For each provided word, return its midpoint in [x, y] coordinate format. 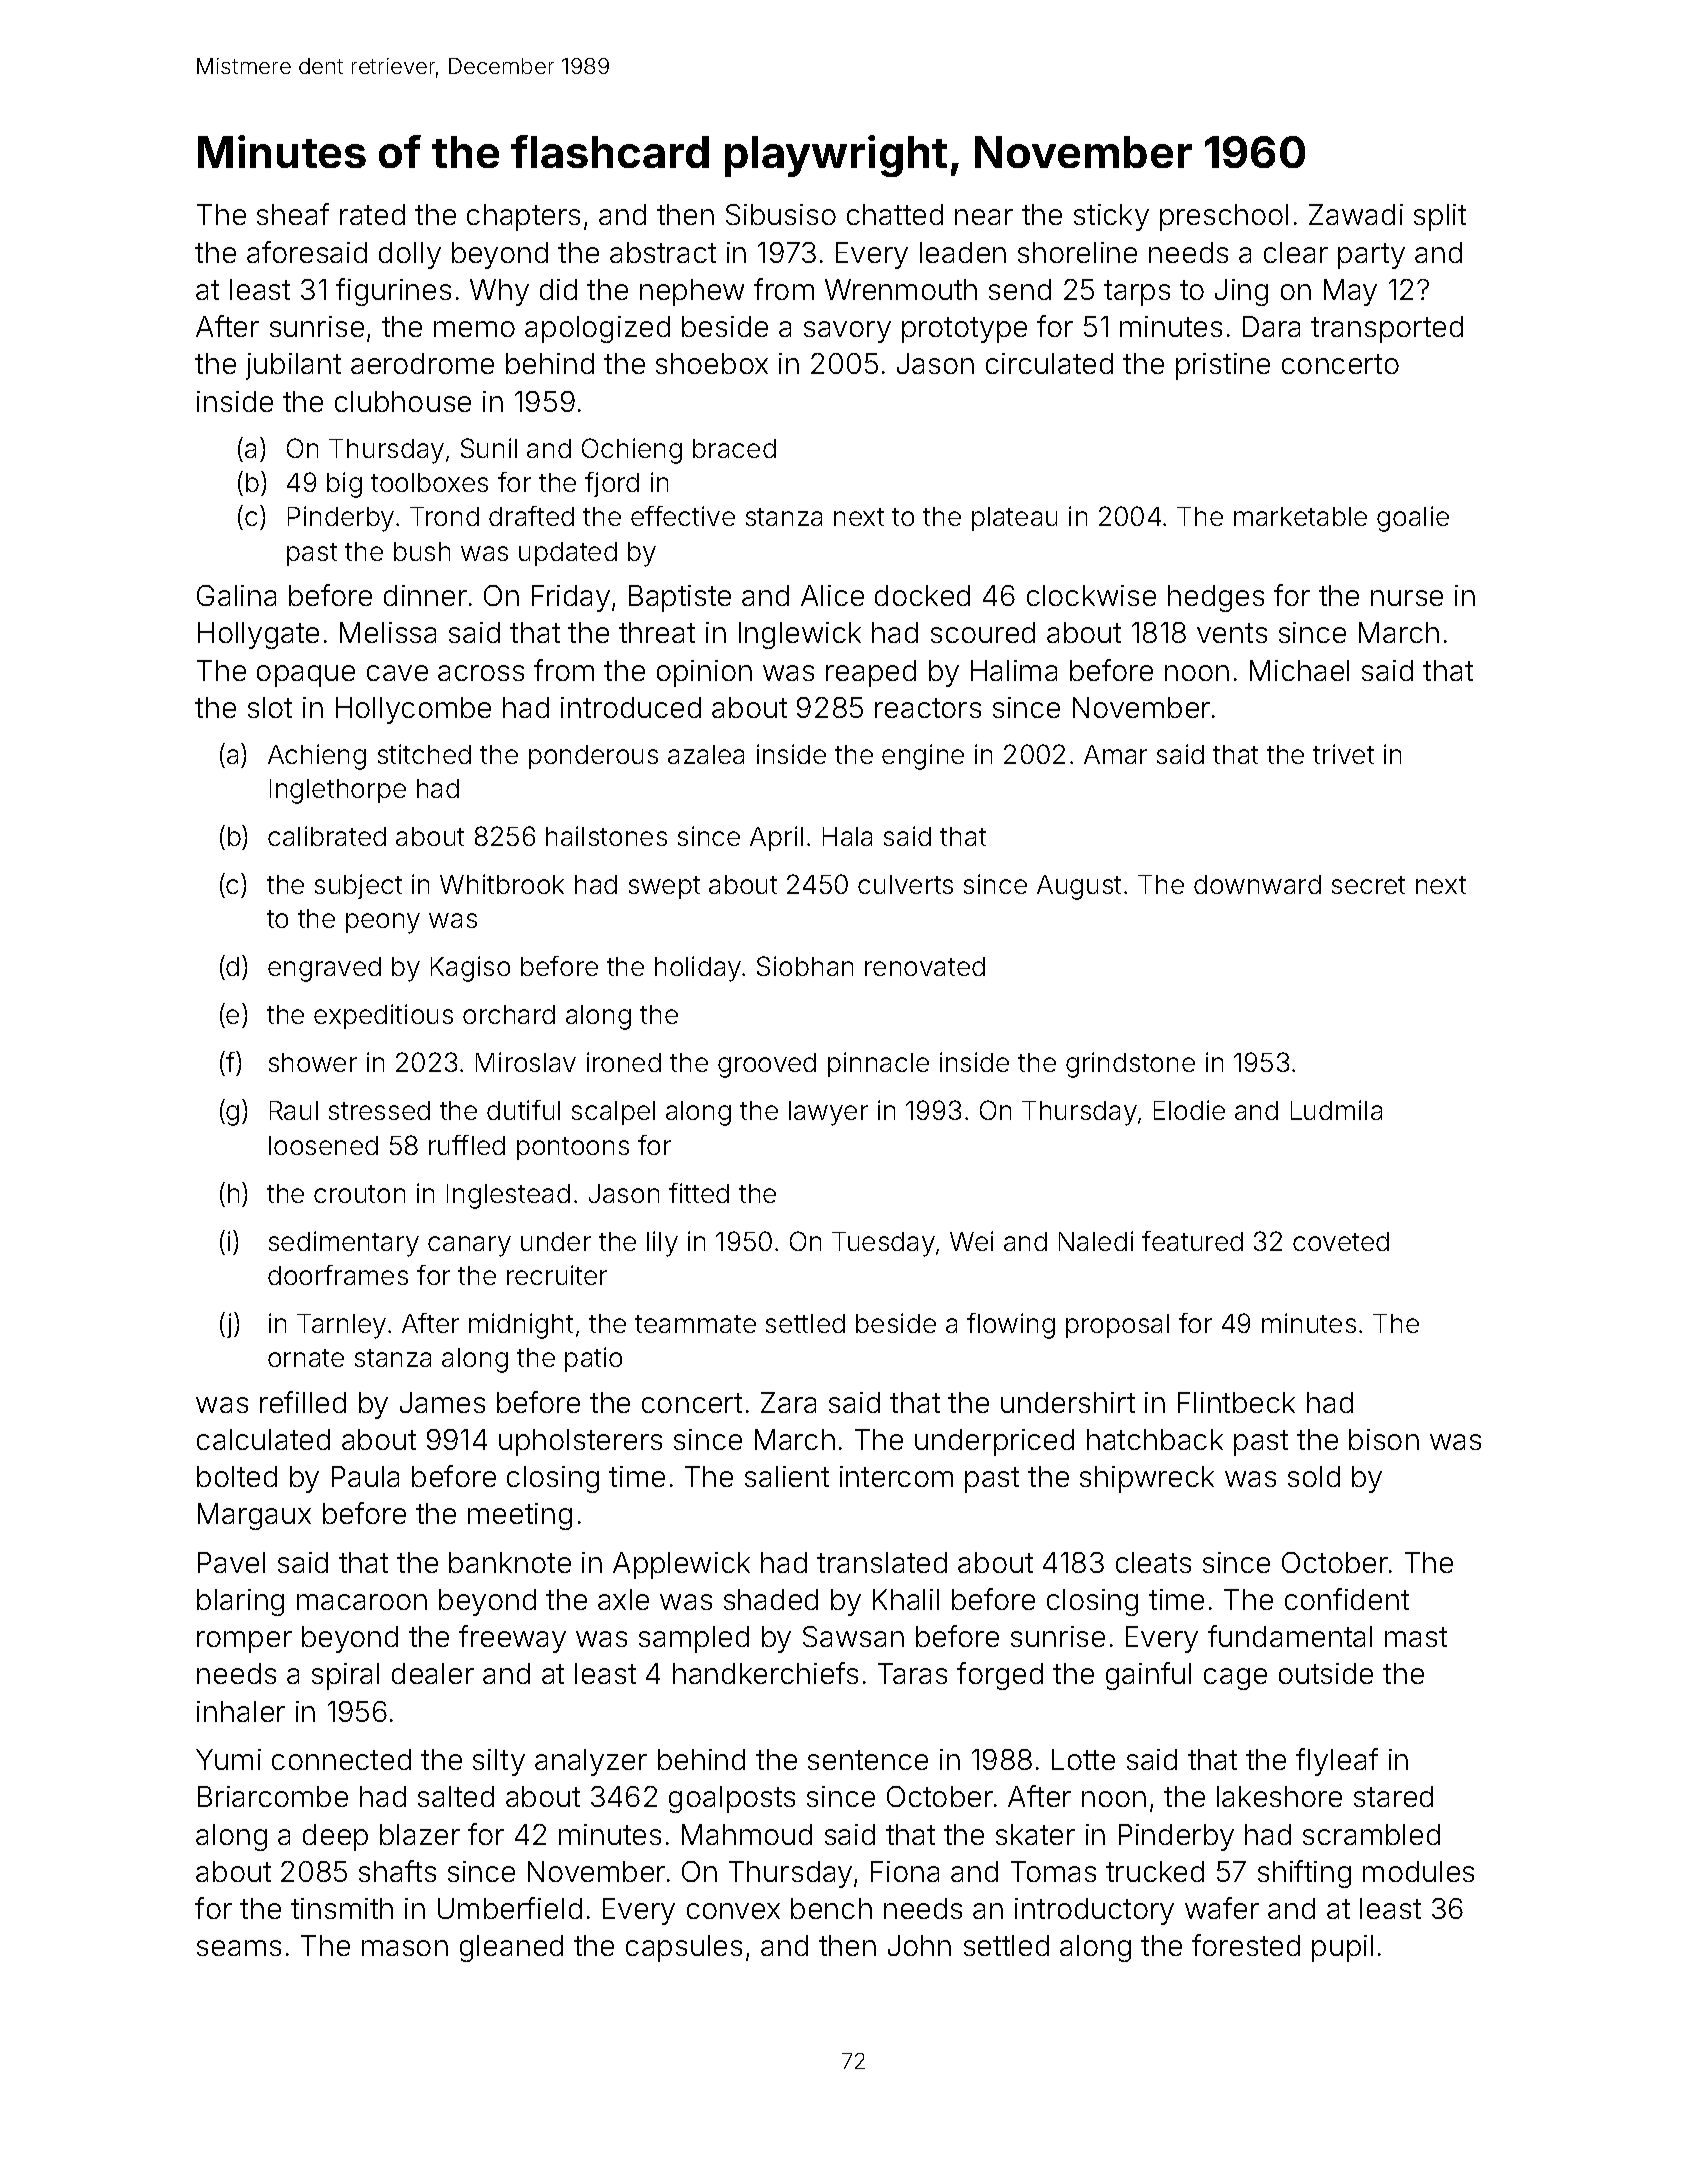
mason [405, 1948]
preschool [1224, 217]
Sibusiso [781, 214]
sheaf [293, 214]
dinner [425, 595]
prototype [964, 330]
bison [1384, 1439]
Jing [1241, 292]
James [442, 1402]
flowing [1011, 1326]
